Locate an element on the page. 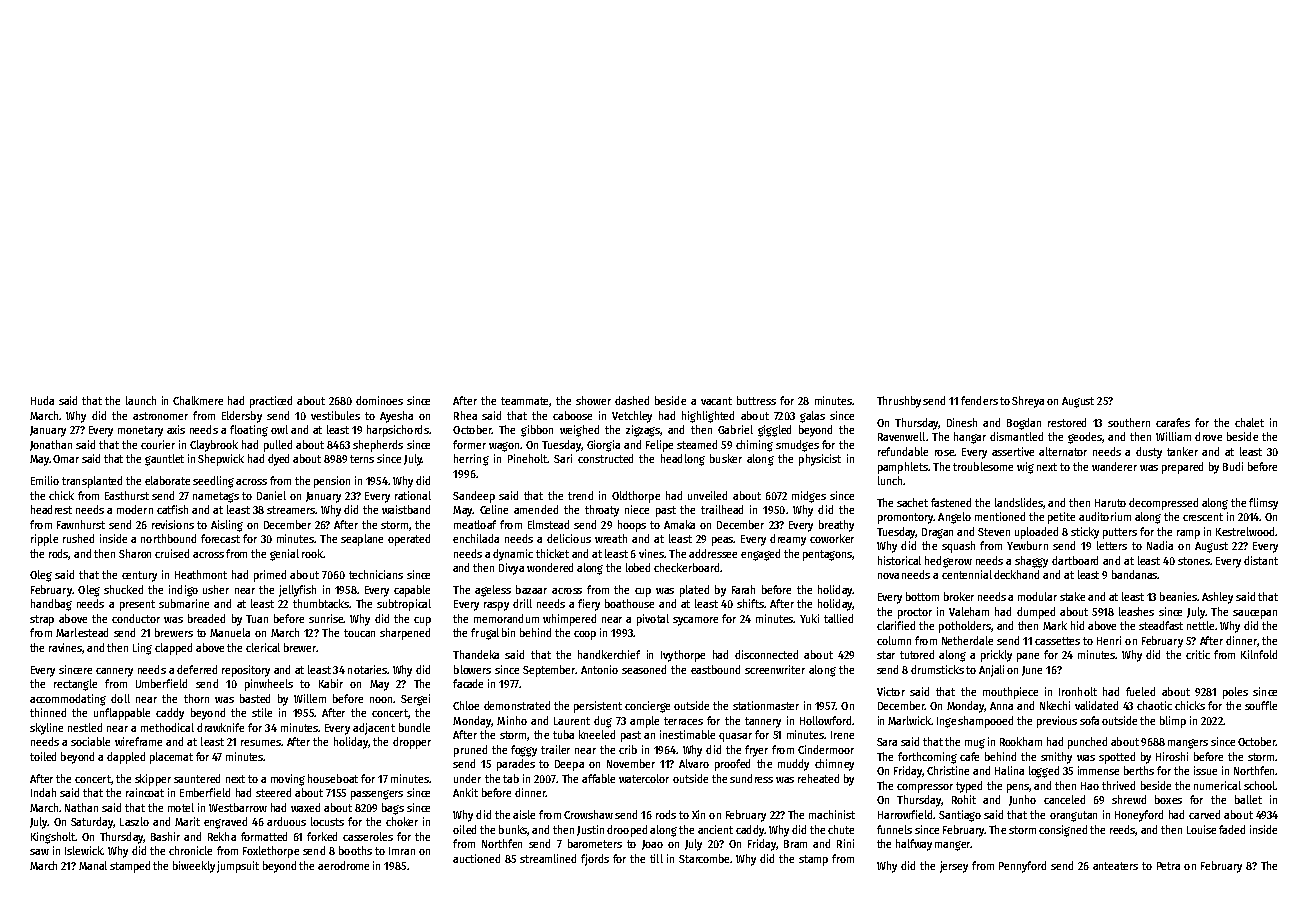 Image resolution: width=1308 pixels, height=924 pixels. teammate is located at coordinates (524, 401).
